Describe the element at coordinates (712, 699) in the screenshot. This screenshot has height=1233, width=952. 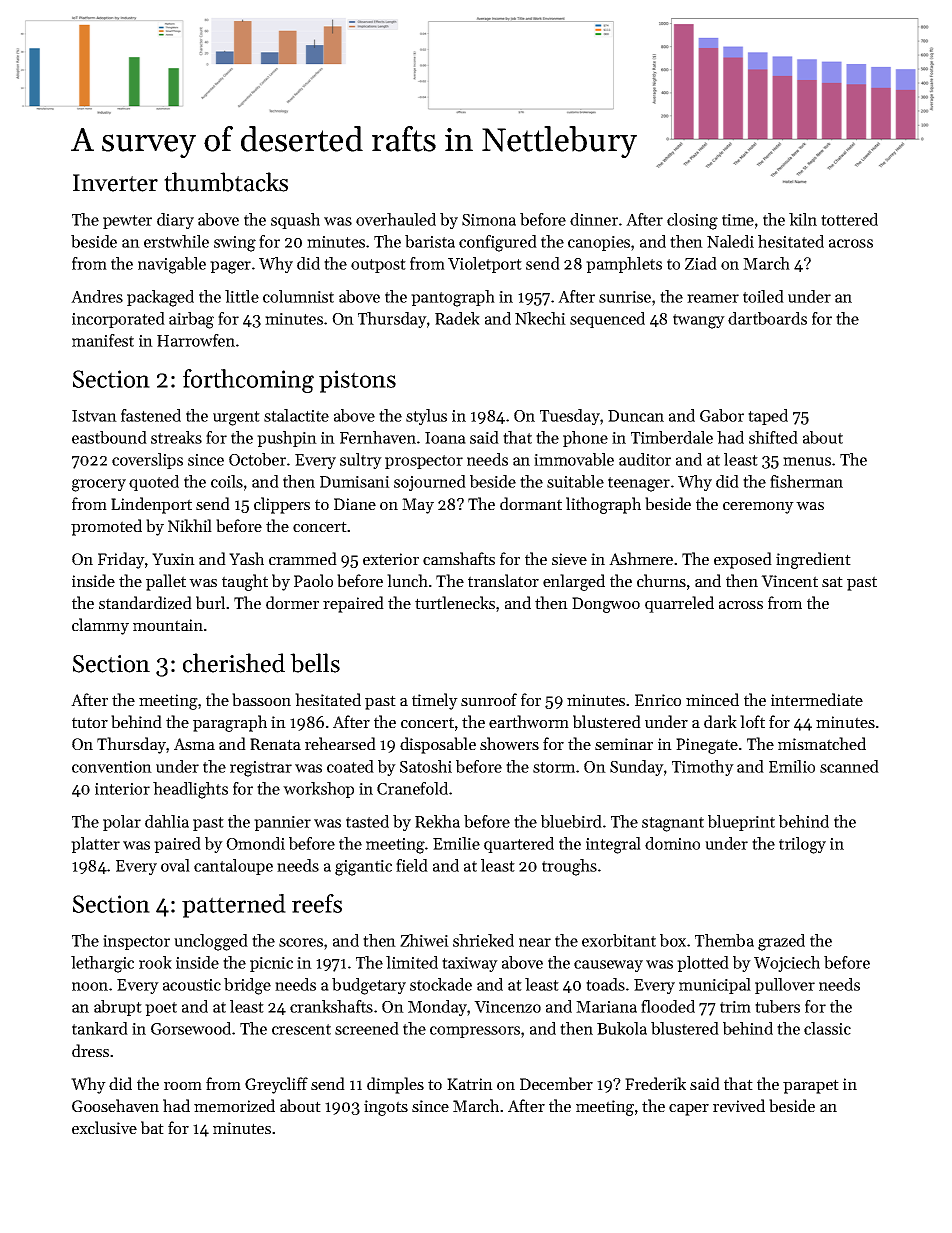
I see `minced` at that location.
